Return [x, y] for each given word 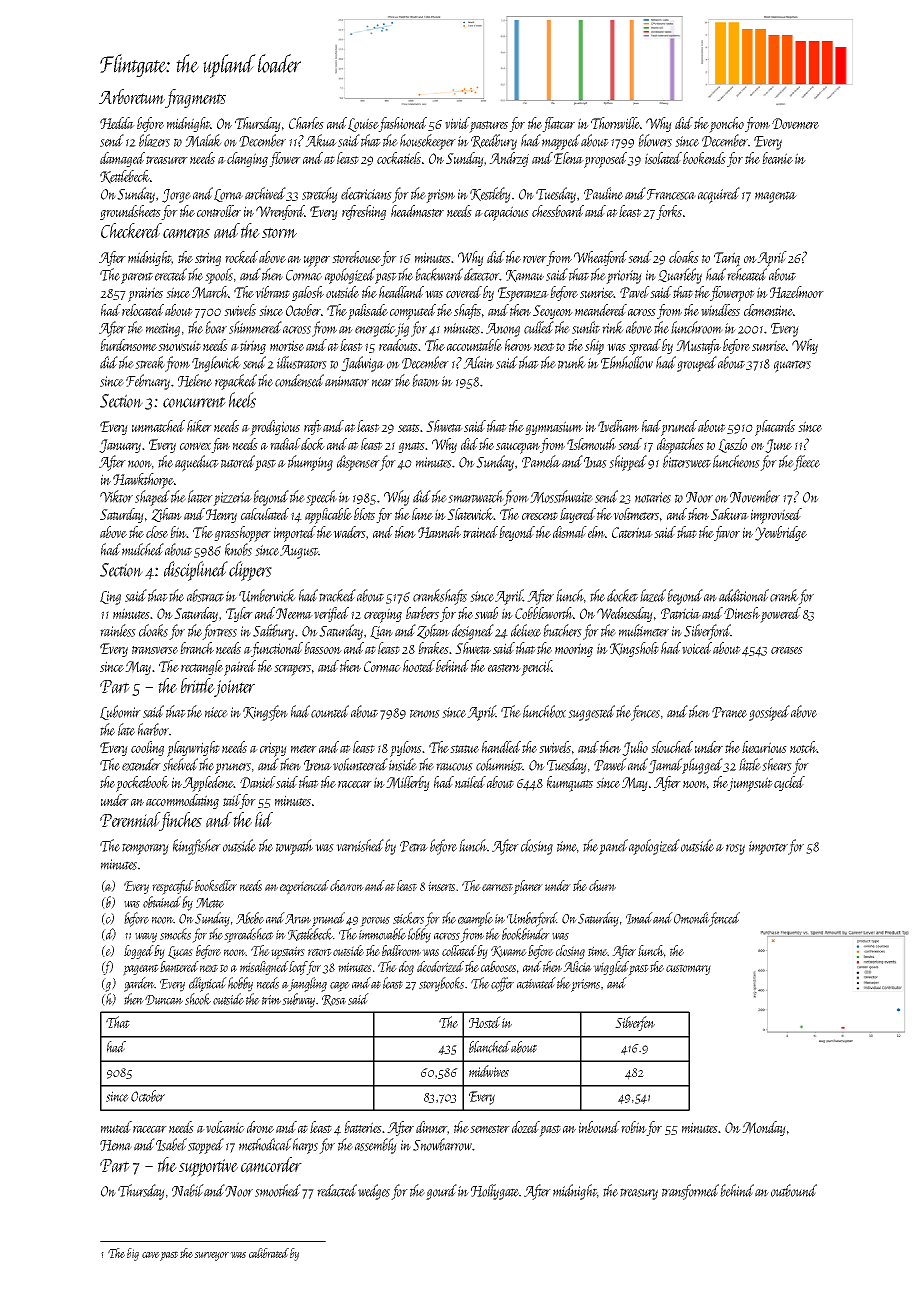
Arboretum [132, 98]
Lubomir [120, 712]
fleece [807, 463]
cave [151, 1255]
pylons [406, 749]
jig [402, 330]
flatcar [558, 124]
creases [787, 650]
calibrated [269, 1253]
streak [150, 362]
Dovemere [795, 123]
